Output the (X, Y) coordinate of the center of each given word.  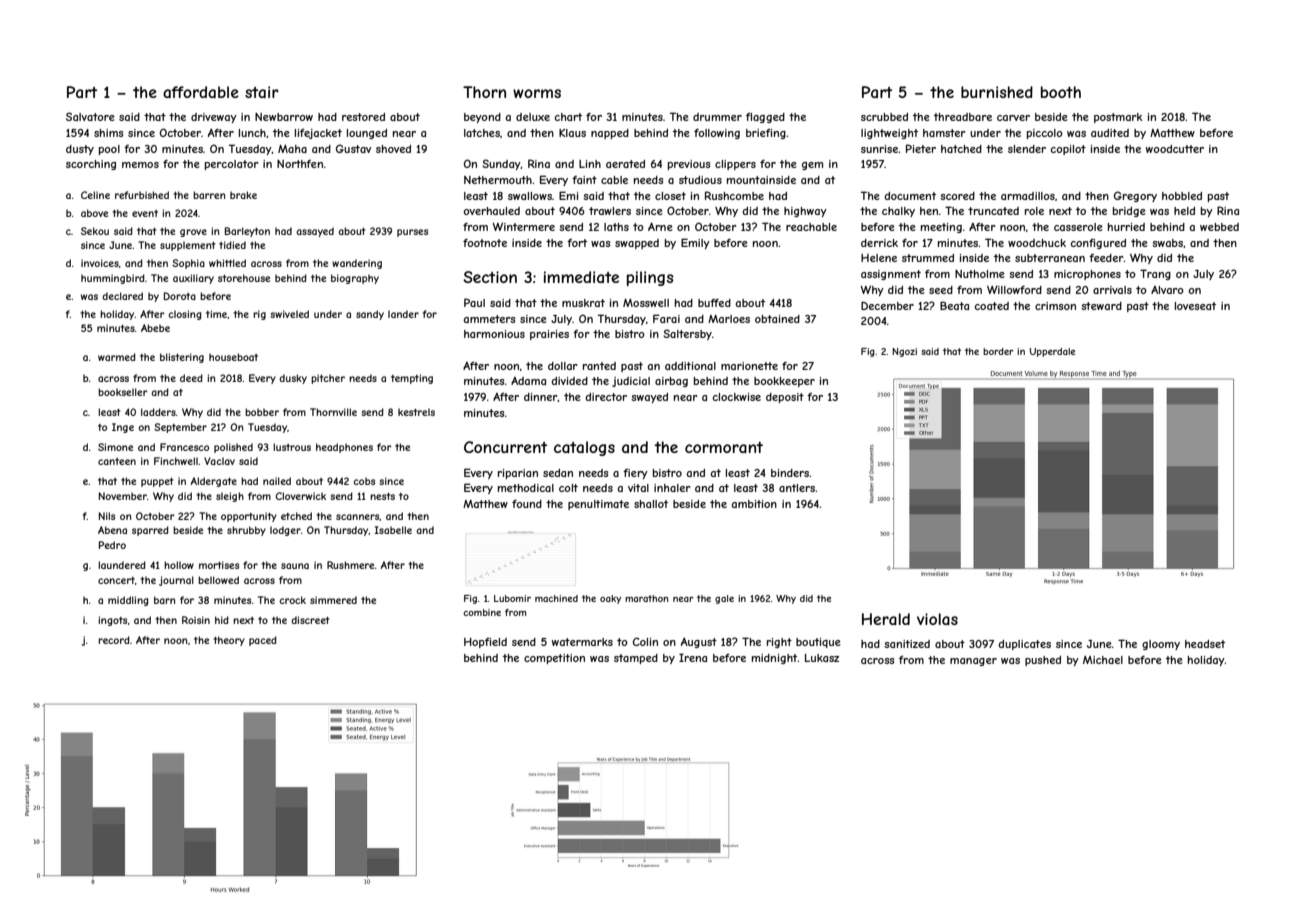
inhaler (672, 488)
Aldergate (214, 482)
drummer (717, 117)
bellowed (218, 580)
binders (790, 473)
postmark (1118, 118)
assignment (891, 275)
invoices (100, 263)
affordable (201, 92)
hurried (1126, 227)
